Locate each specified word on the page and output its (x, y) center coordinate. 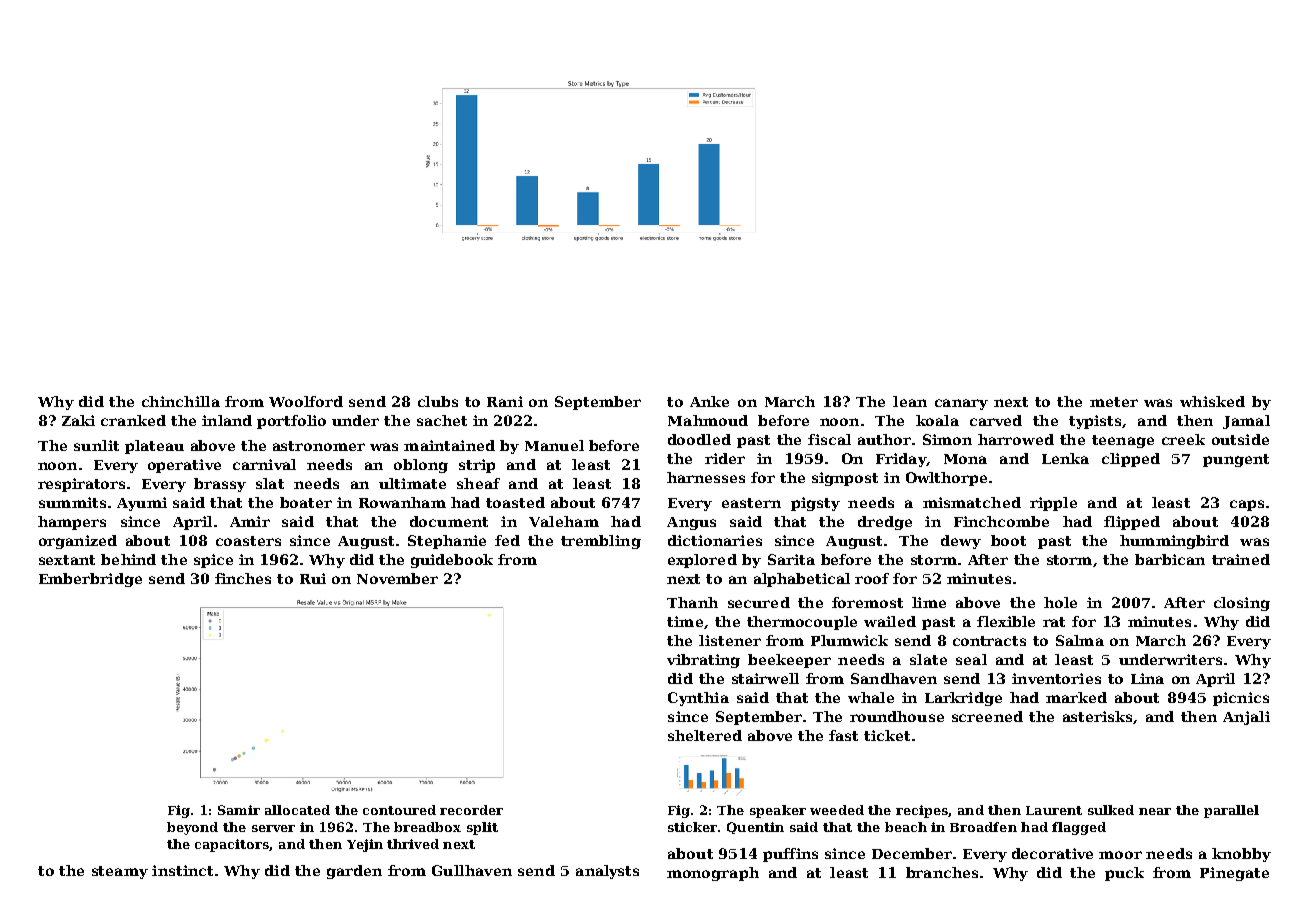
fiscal (829, 439)
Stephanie (447, 542)
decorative (1052, 853)
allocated (297, 810)
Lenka (1065, 458)
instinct (182, 870)
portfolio (291, 422)
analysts (607, 872)
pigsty (815, 504)
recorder (471, 810)
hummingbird (1174, 542)
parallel (1231, 811)
